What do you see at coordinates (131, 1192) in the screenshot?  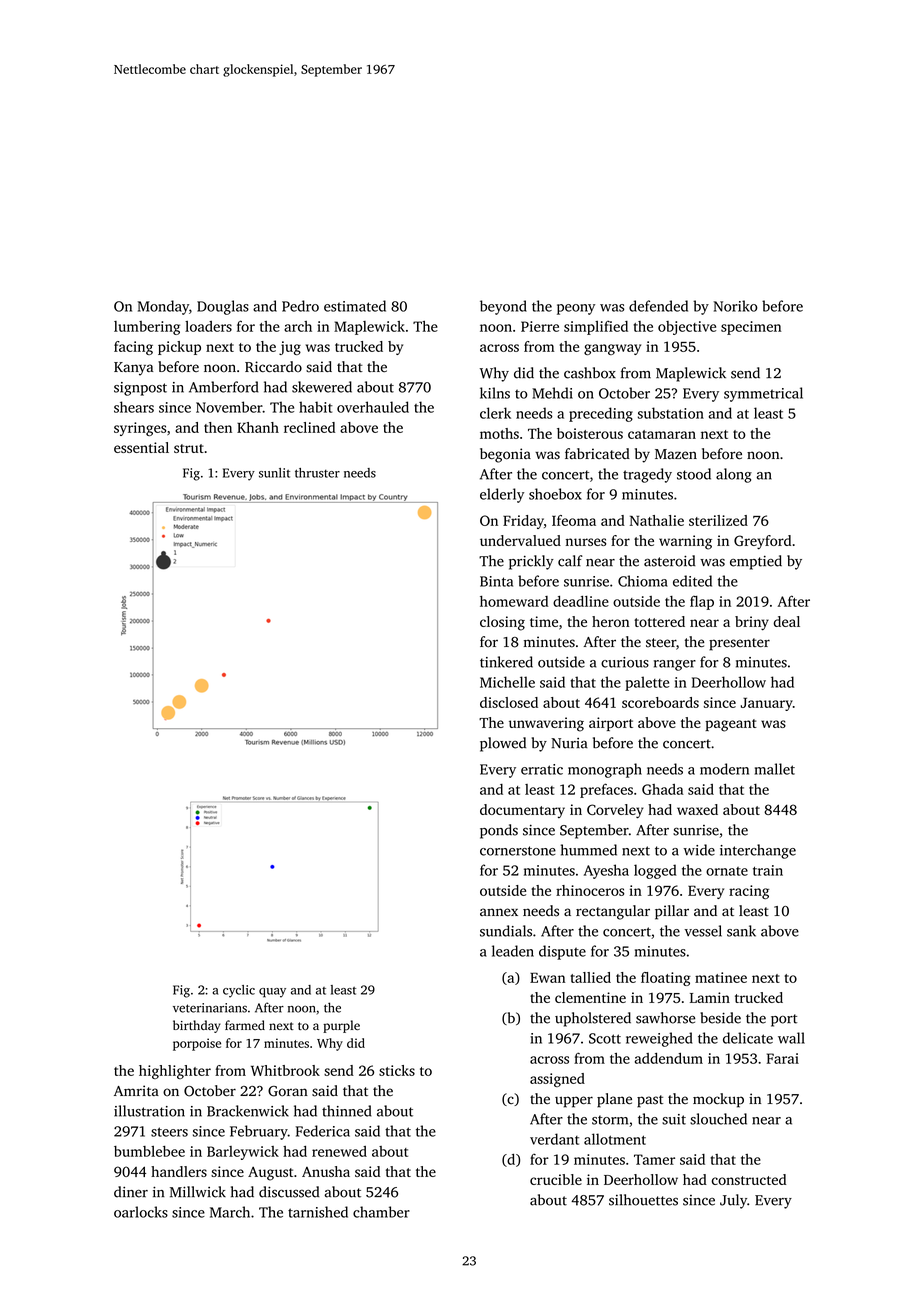 I see `diner` at bounding box center [131, 1192].
